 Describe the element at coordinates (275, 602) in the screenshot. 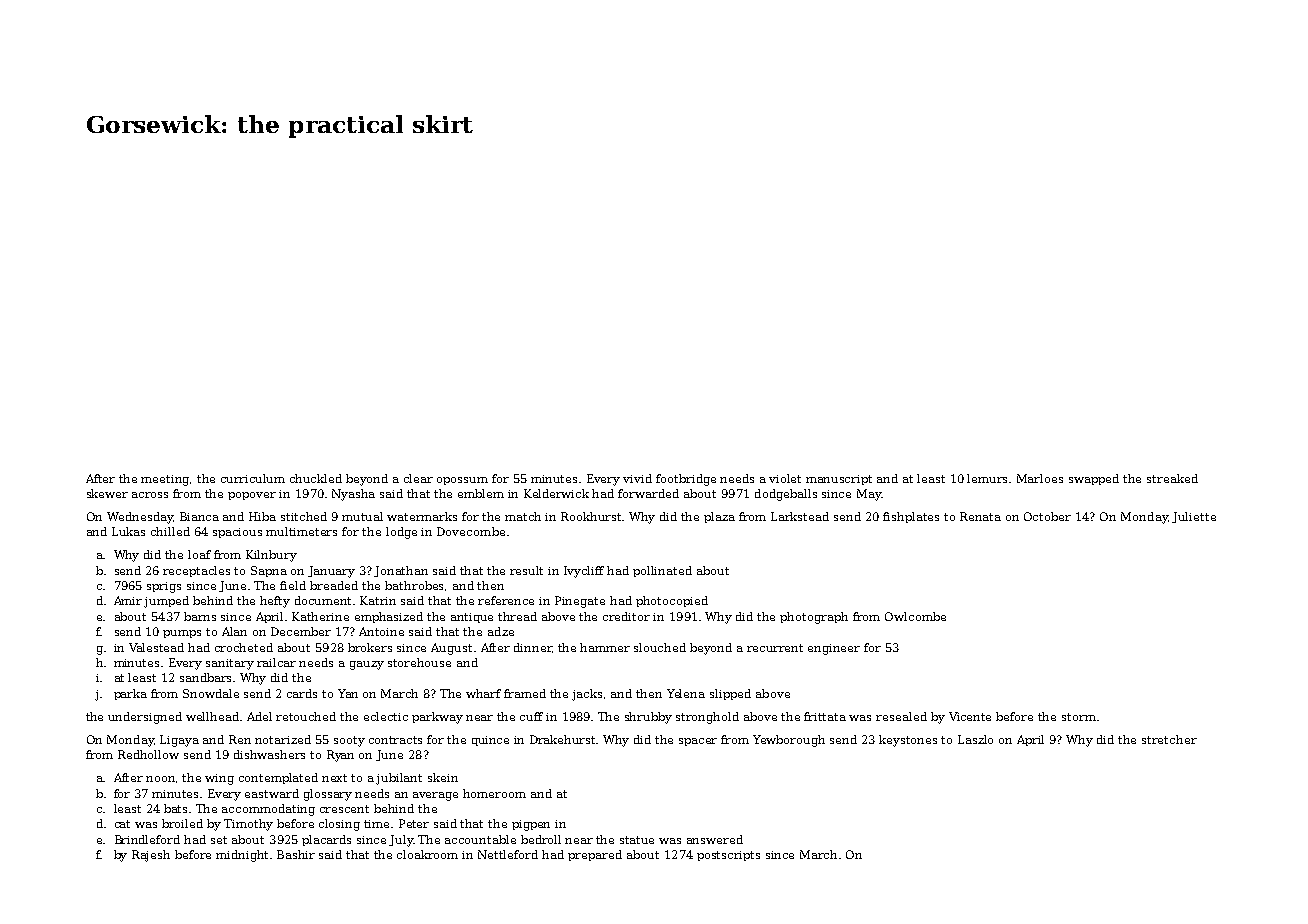

I see `hefty` at that location.
